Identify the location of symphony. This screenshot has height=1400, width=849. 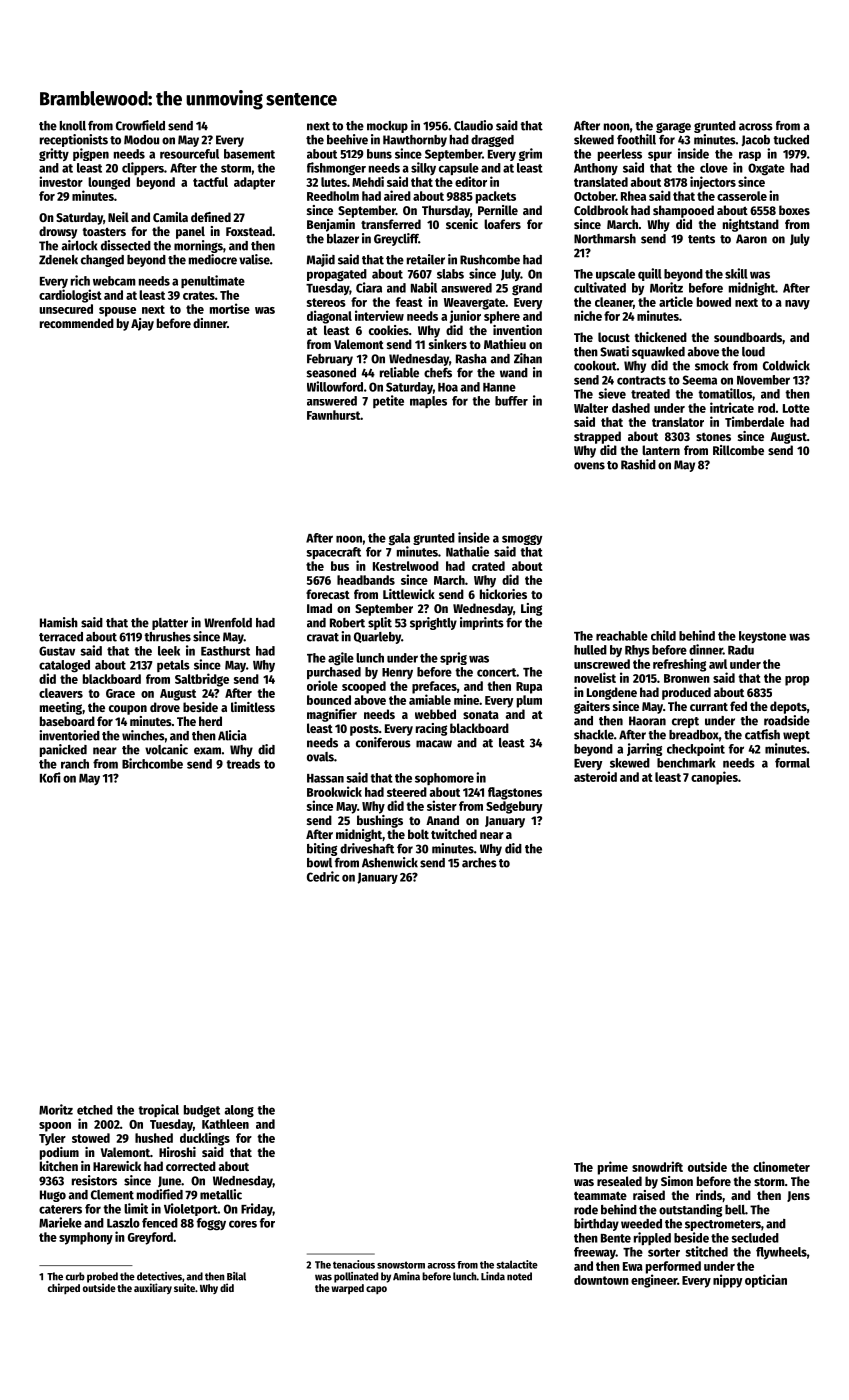
(86, 1238).
